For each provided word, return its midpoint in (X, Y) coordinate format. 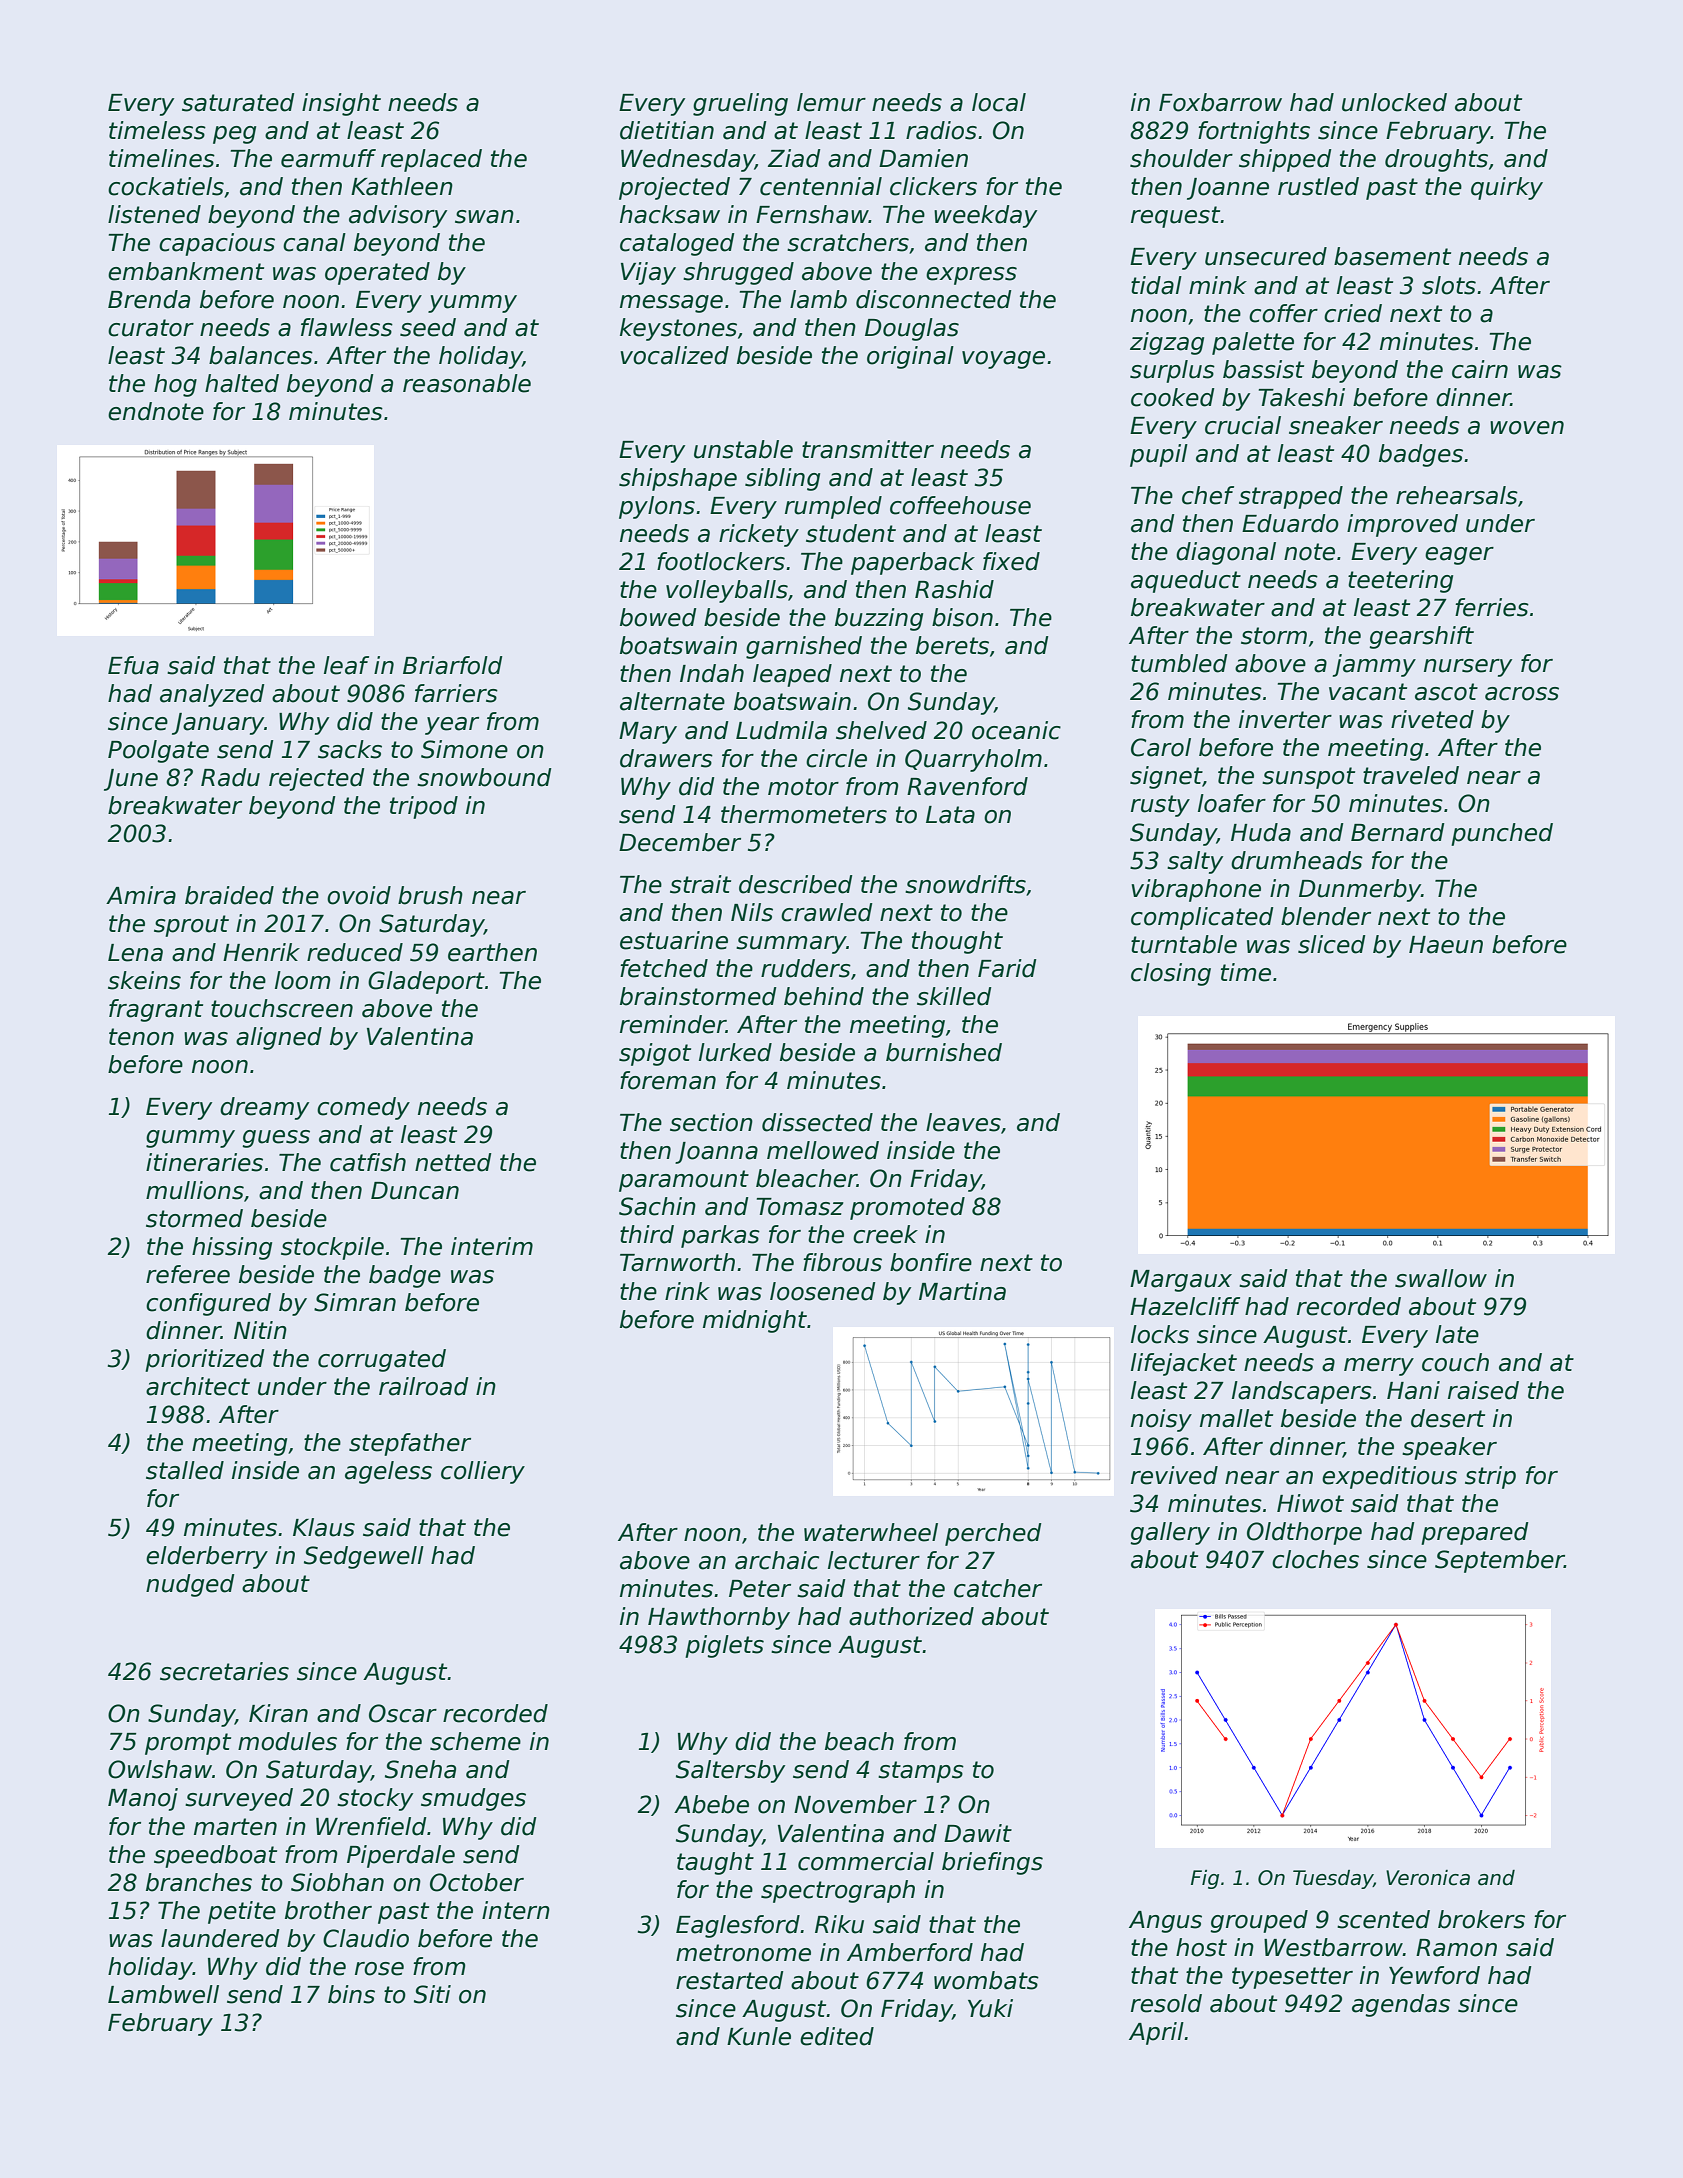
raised (1483, 1390)
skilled (954, 996)
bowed (658, 617)
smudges (473, 1799)
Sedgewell (364, 1557)
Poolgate (158, 751)
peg (234, 135)
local (999, 102)
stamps (921, 1772)
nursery (1468, 668)
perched (993, 1534)
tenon (141, 1037)
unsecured (1266, 256)
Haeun (1446, 945)
